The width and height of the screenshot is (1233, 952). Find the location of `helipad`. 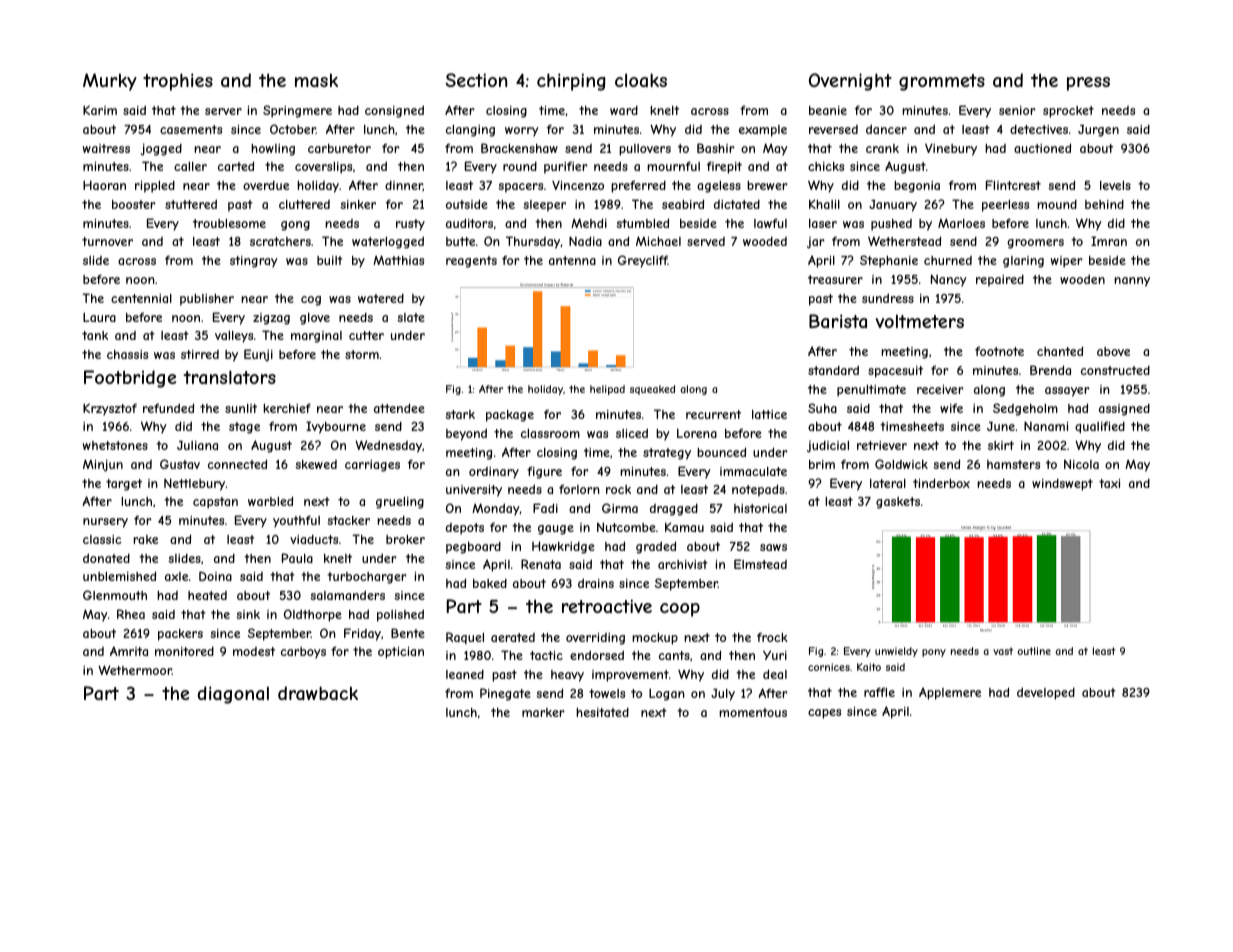

helipad is located at coordinates (607, 390).
